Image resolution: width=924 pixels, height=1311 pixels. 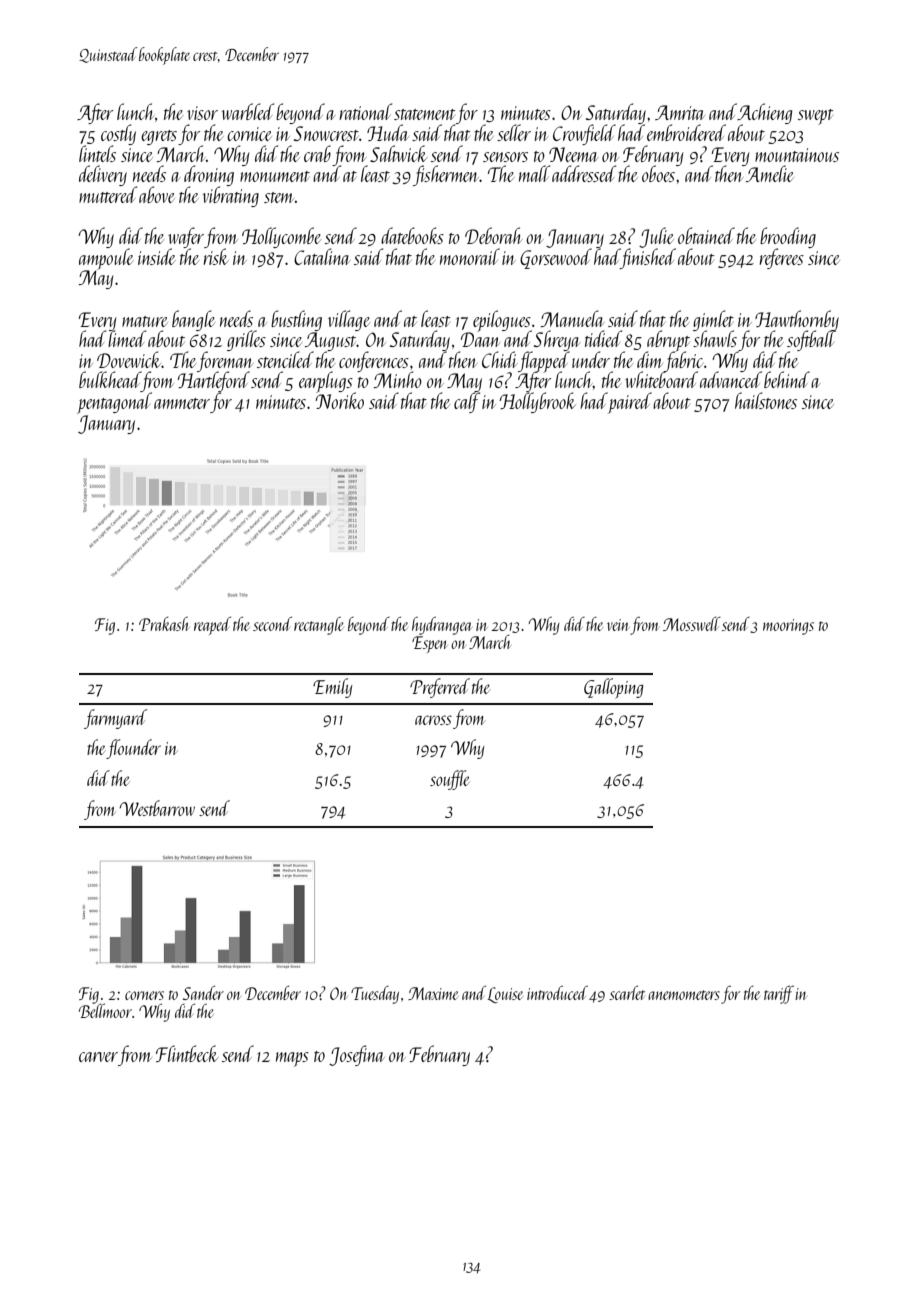 What do you see at coordinates (209, 175) in the screenshot?
I see `droning` at bounding box center [209, 175].
